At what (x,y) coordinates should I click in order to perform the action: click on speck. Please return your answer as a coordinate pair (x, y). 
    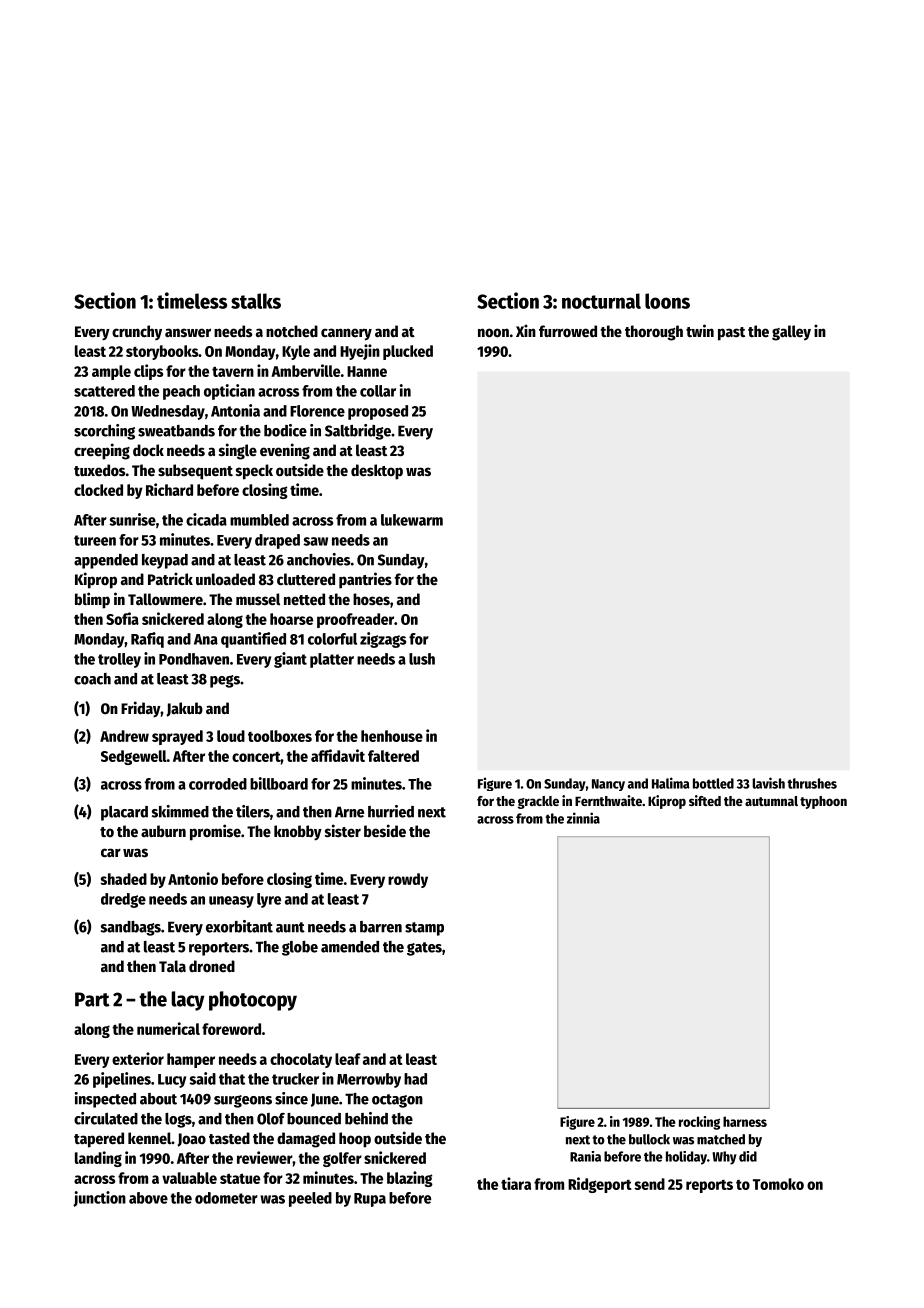
    Looking at the image, I should click on (254, 472).
